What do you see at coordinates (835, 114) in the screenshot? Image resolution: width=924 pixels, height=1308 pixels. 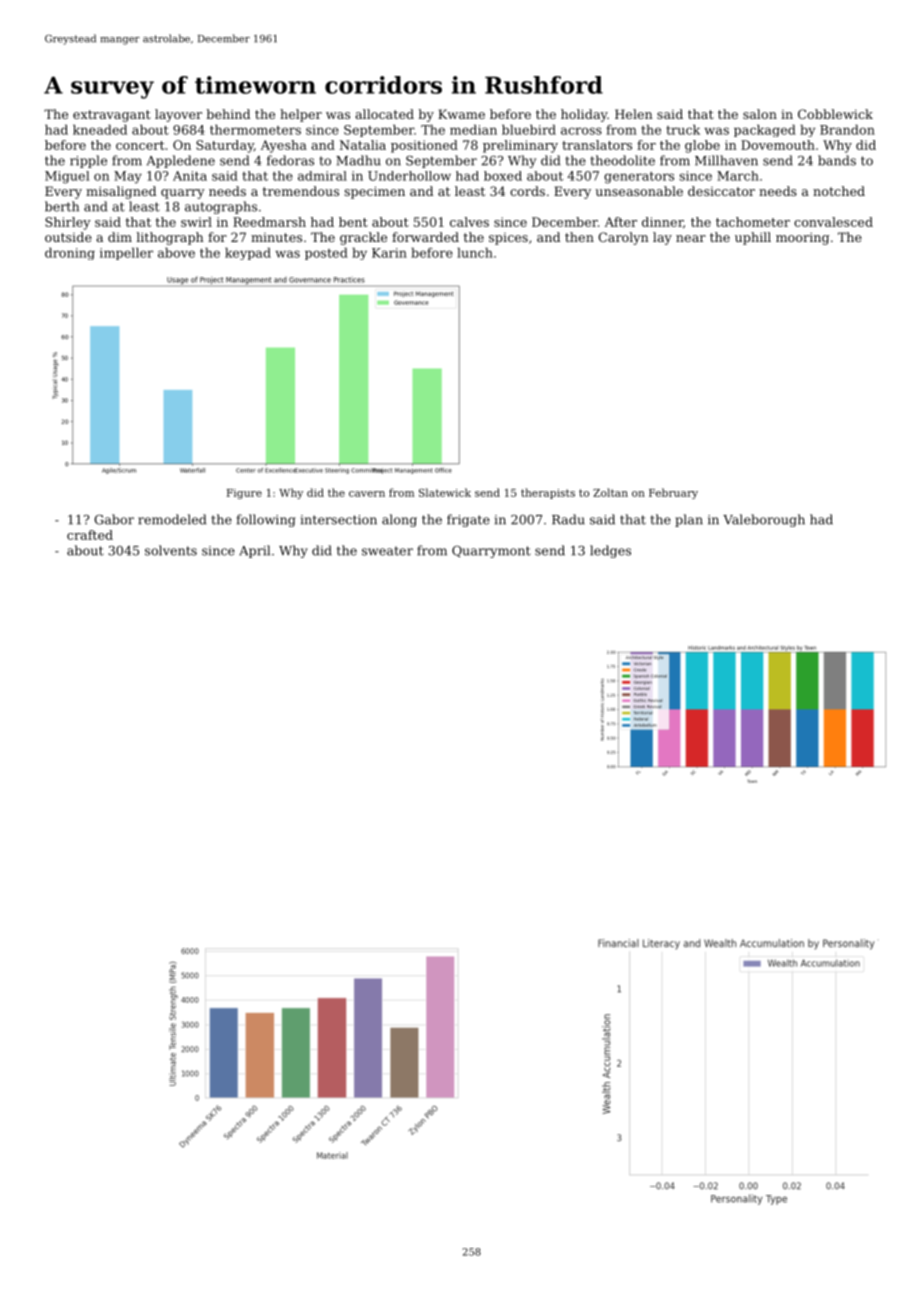 I see `Cobblewick` at bounding box center [835, 114].
